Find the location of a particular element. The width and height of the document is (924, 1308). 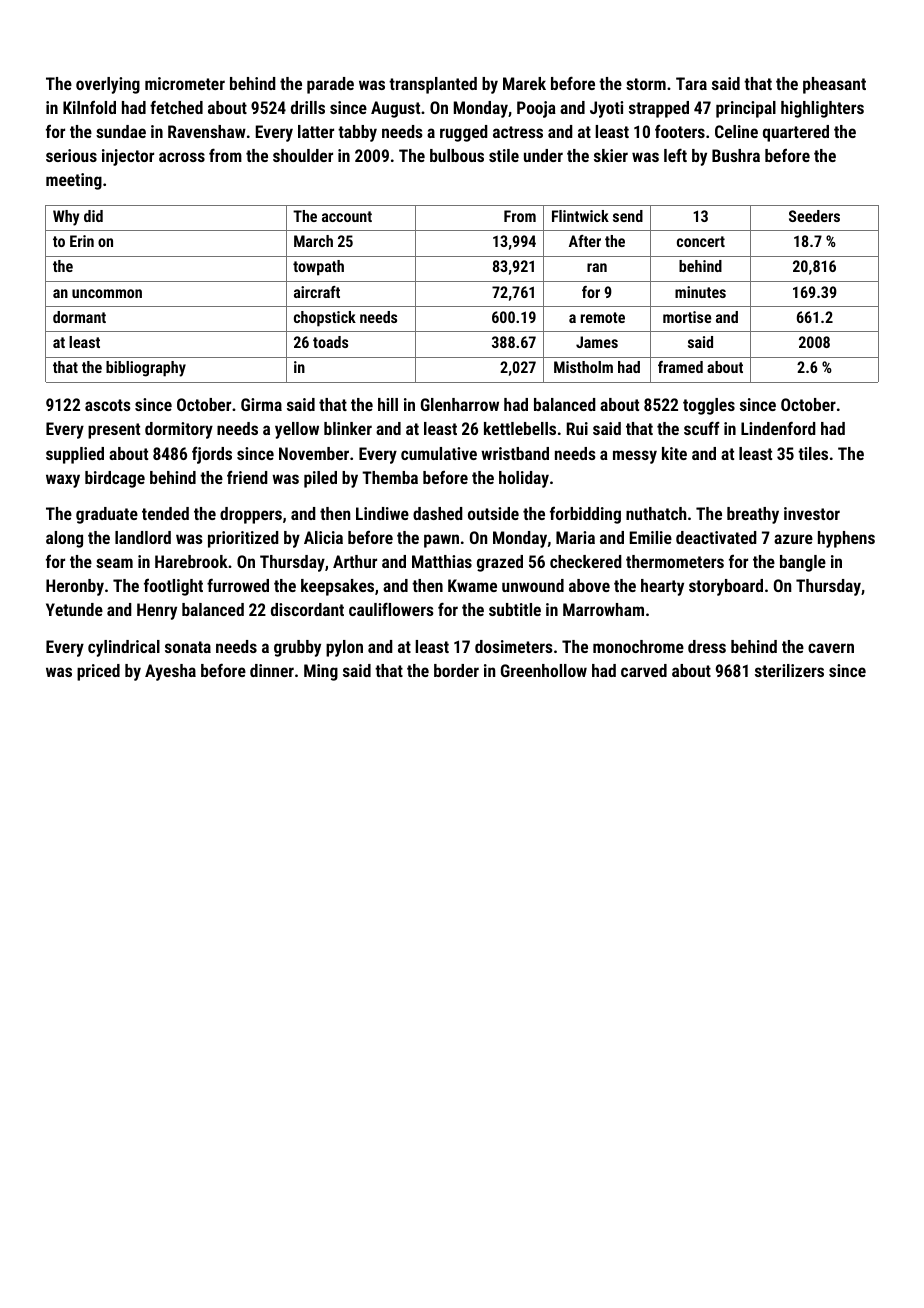

account is located at coordinates (347, 216).
